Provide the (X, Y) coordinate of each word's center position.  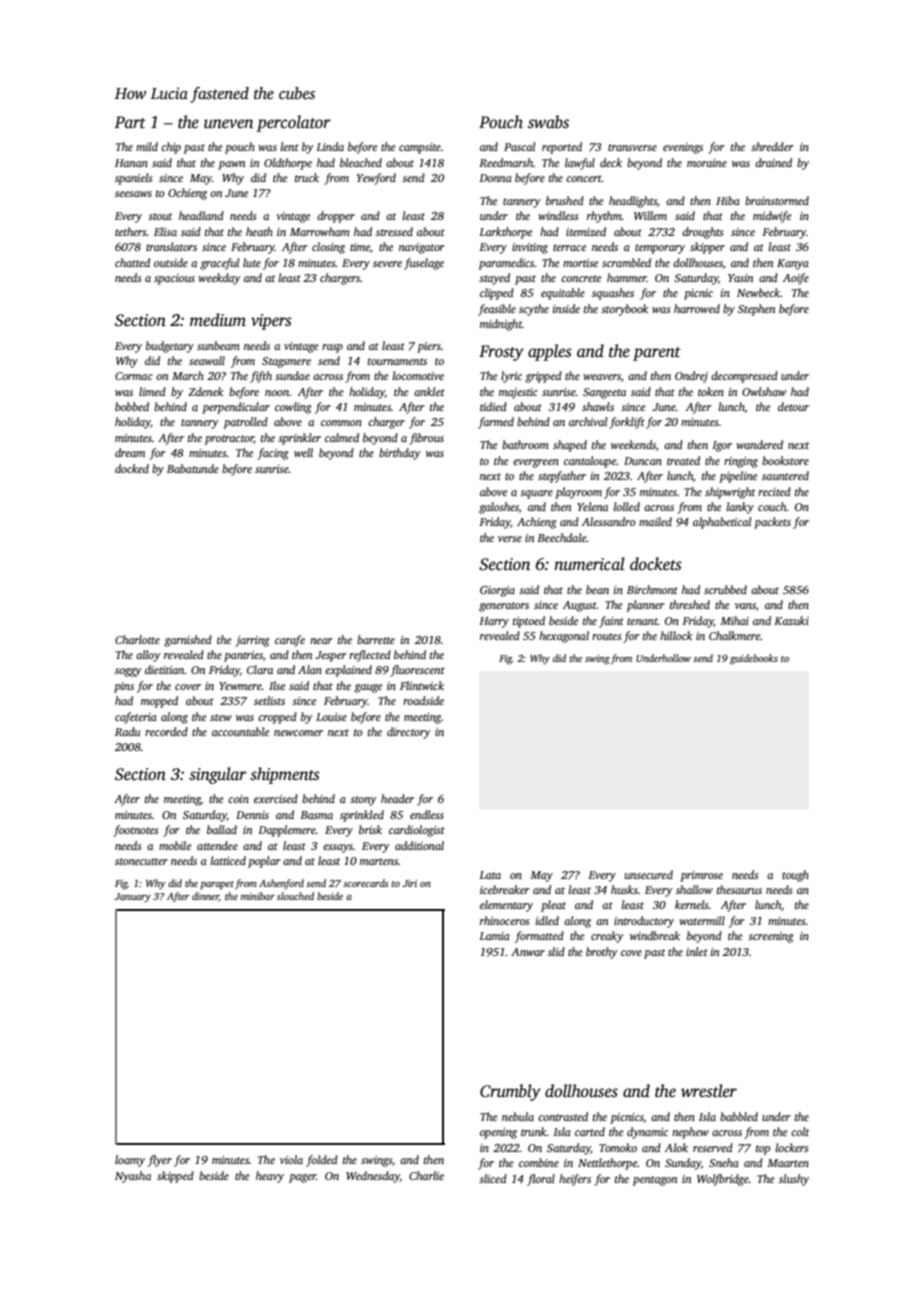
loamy (130, 1161)
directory (409, 733)
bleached (361, 162)
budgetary (170, 347)
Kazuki (791, 620)
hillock (676, 635)
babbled (739, 1116)
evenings (683, 148)
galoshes (499, 508)
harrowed (697, 308)
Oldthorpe (288, 164)
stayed (494, 279)
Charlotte (137, 639)
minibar (258, 896)
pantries (243, 656)
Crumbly (510, 1092)
